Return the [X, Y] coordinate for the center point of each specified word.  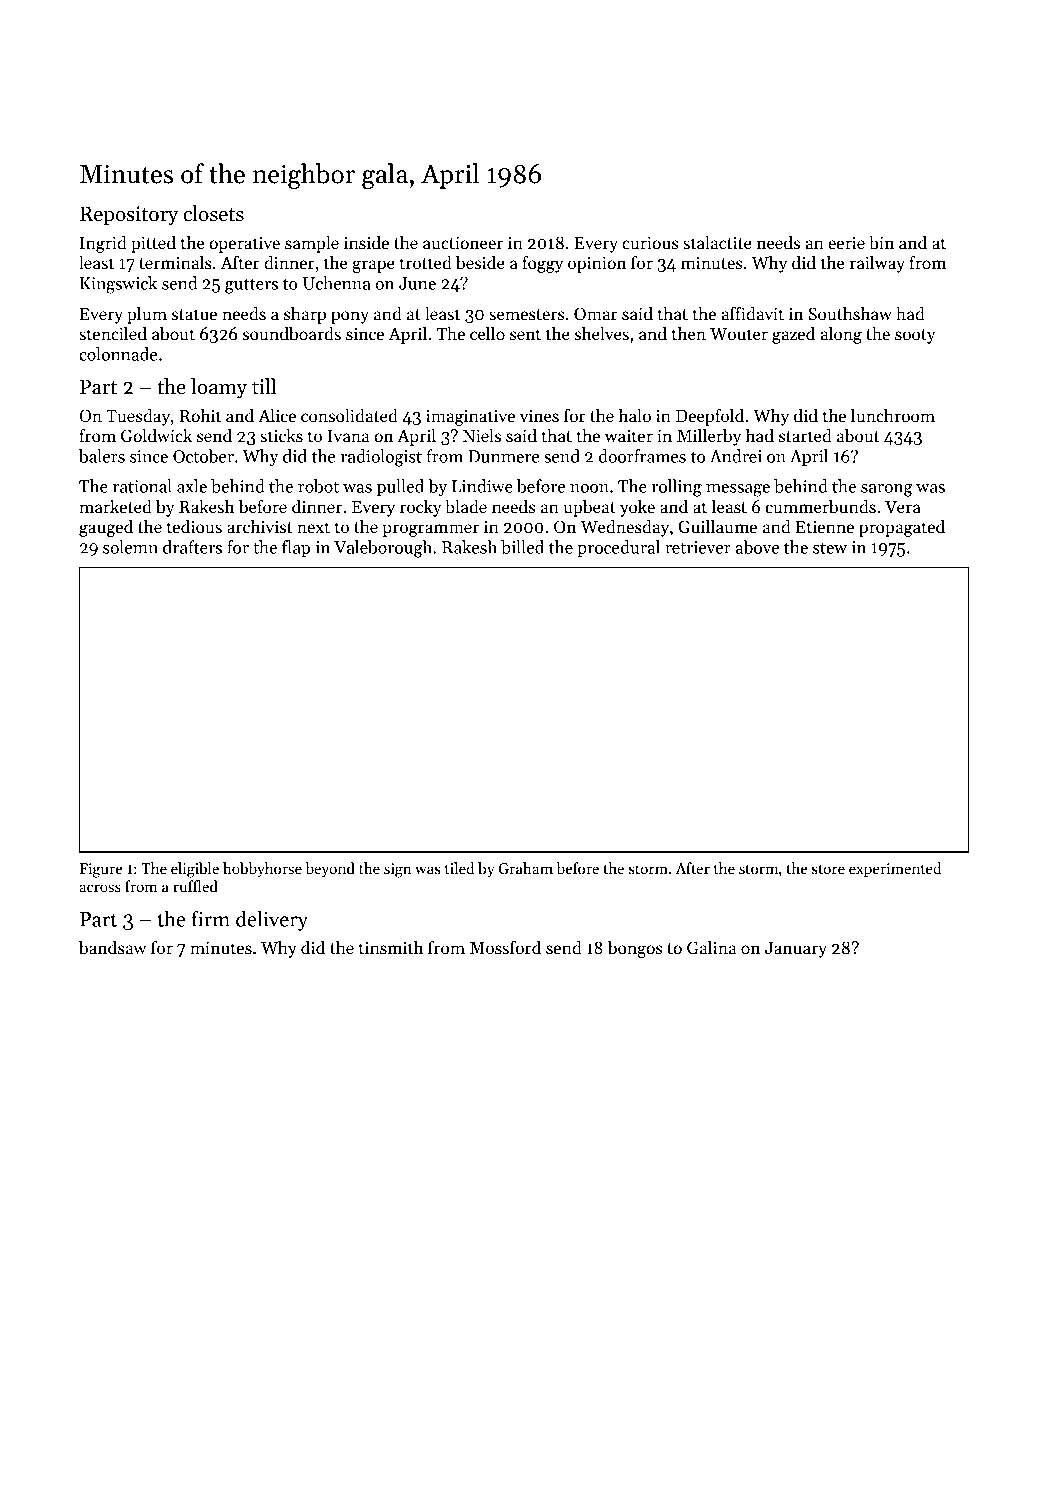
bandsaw [112, 947]
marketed [116, 506]
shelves [602, 333]
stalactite [717, 242]
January [796, 950]
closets [213, 213]
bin [881, 242]
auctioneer [463, 243]
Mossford [505, 947]
